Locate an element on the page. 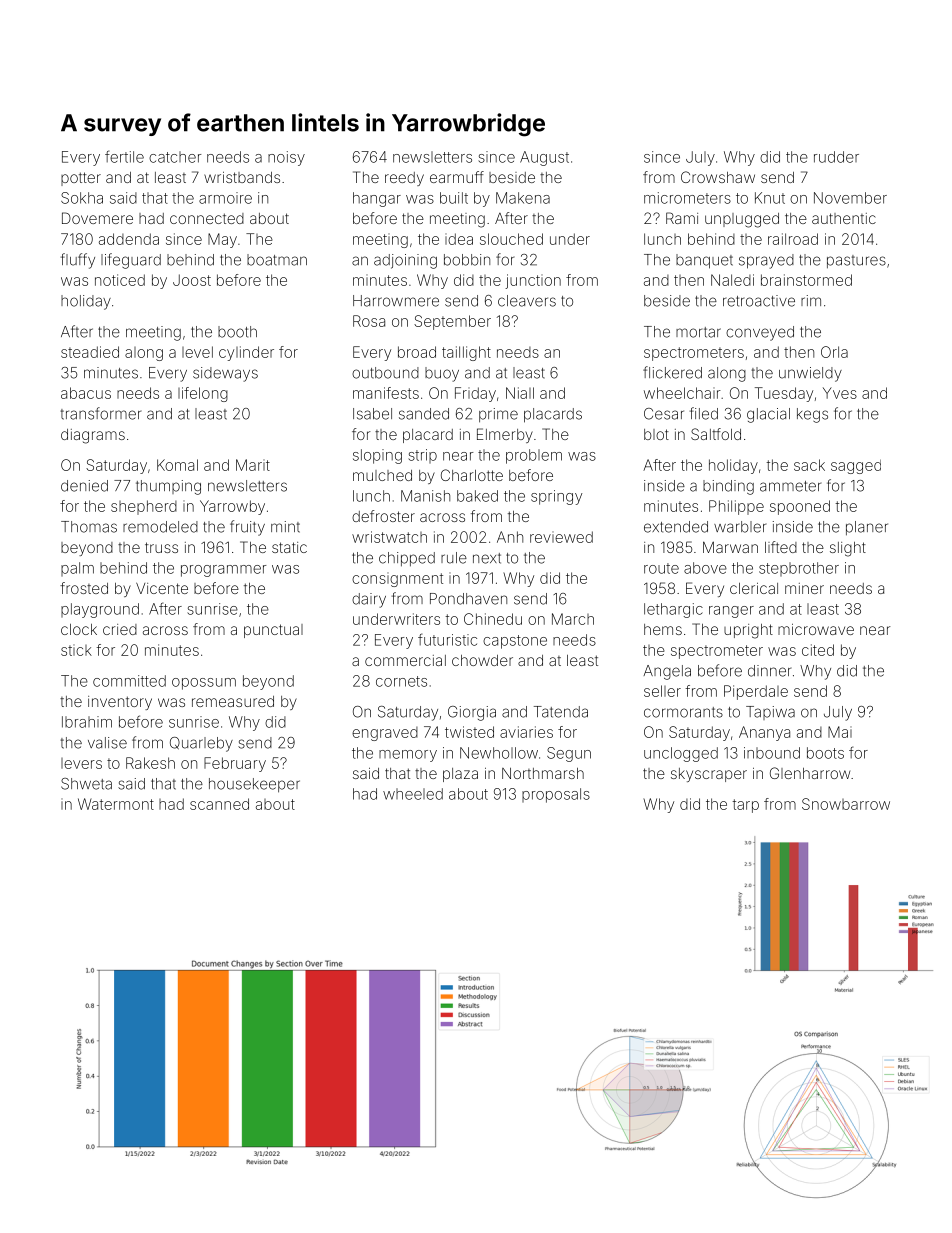  dairy is located at coordinates (369, 600).
